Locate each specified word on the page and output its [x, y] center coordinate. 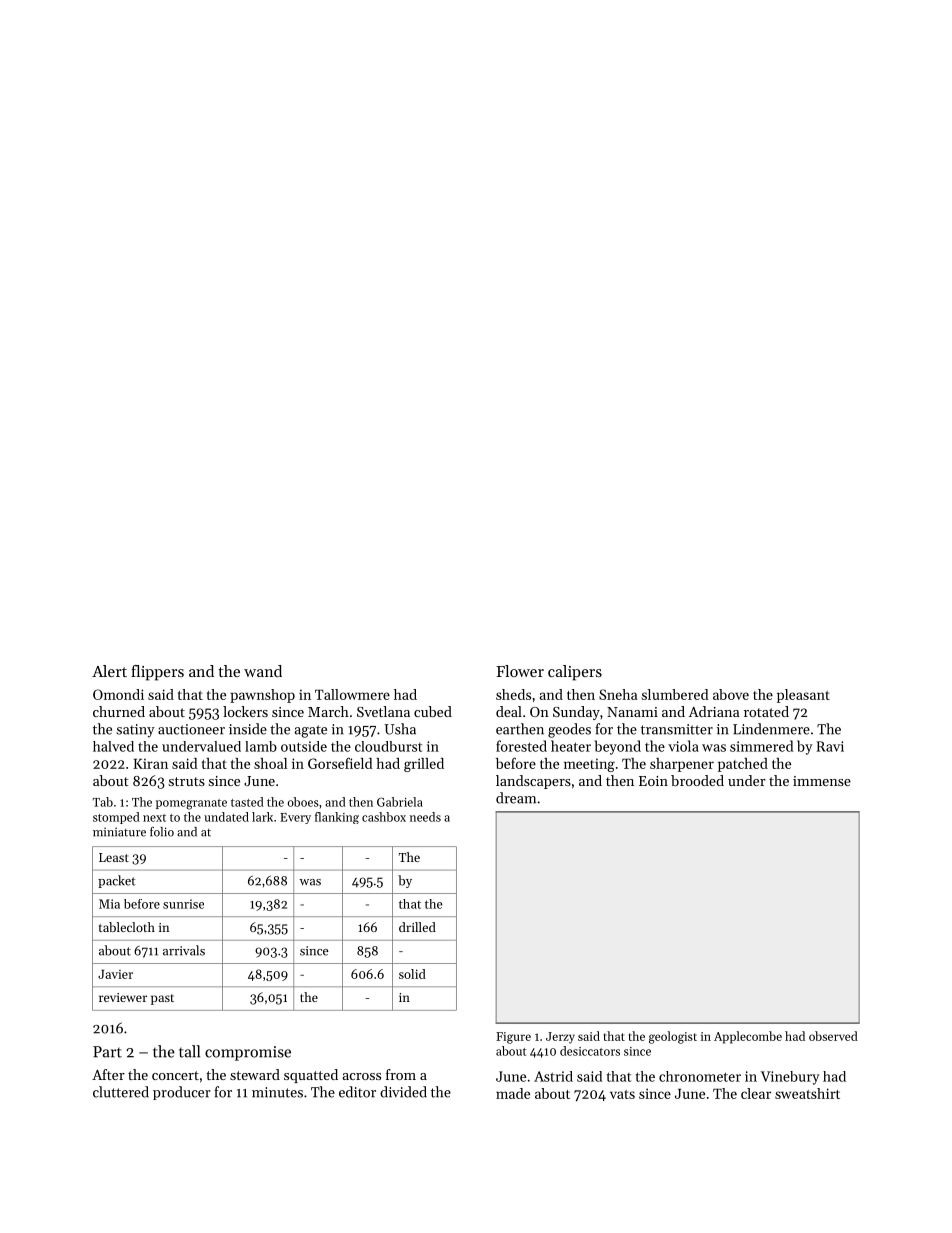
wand [263, 671]
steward [255, 1074]
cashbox [384, 817]
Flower [520, 671]
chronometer [700, 1076]
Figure [513, 1038]
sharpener [682, 765]
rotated [766, 711]
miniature [119, 832]
